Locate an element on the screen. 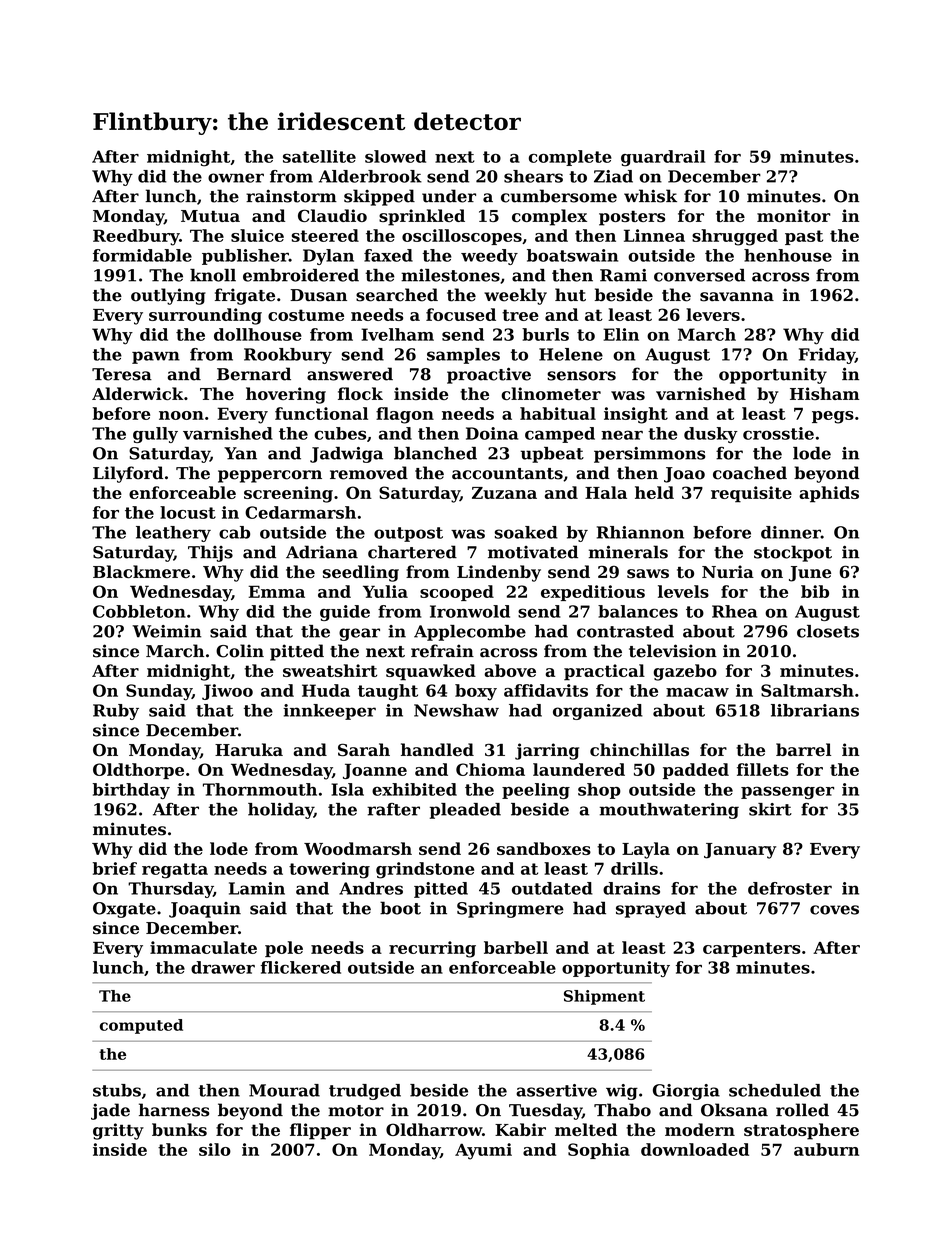  owner is located at coordinates (236, 178).
